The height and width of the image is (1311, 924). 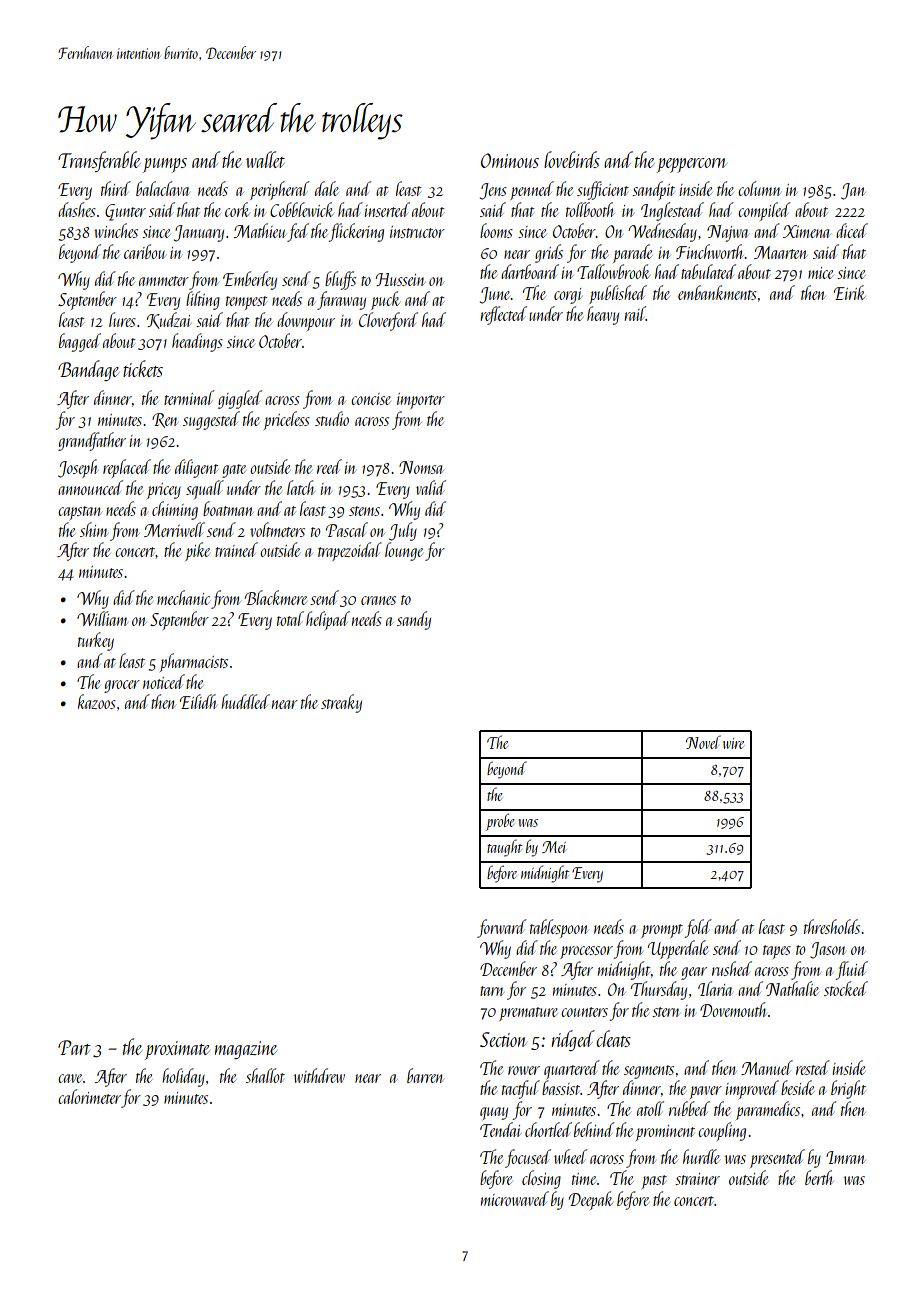 I want to click on sandy, so click(x=414, y=620).
